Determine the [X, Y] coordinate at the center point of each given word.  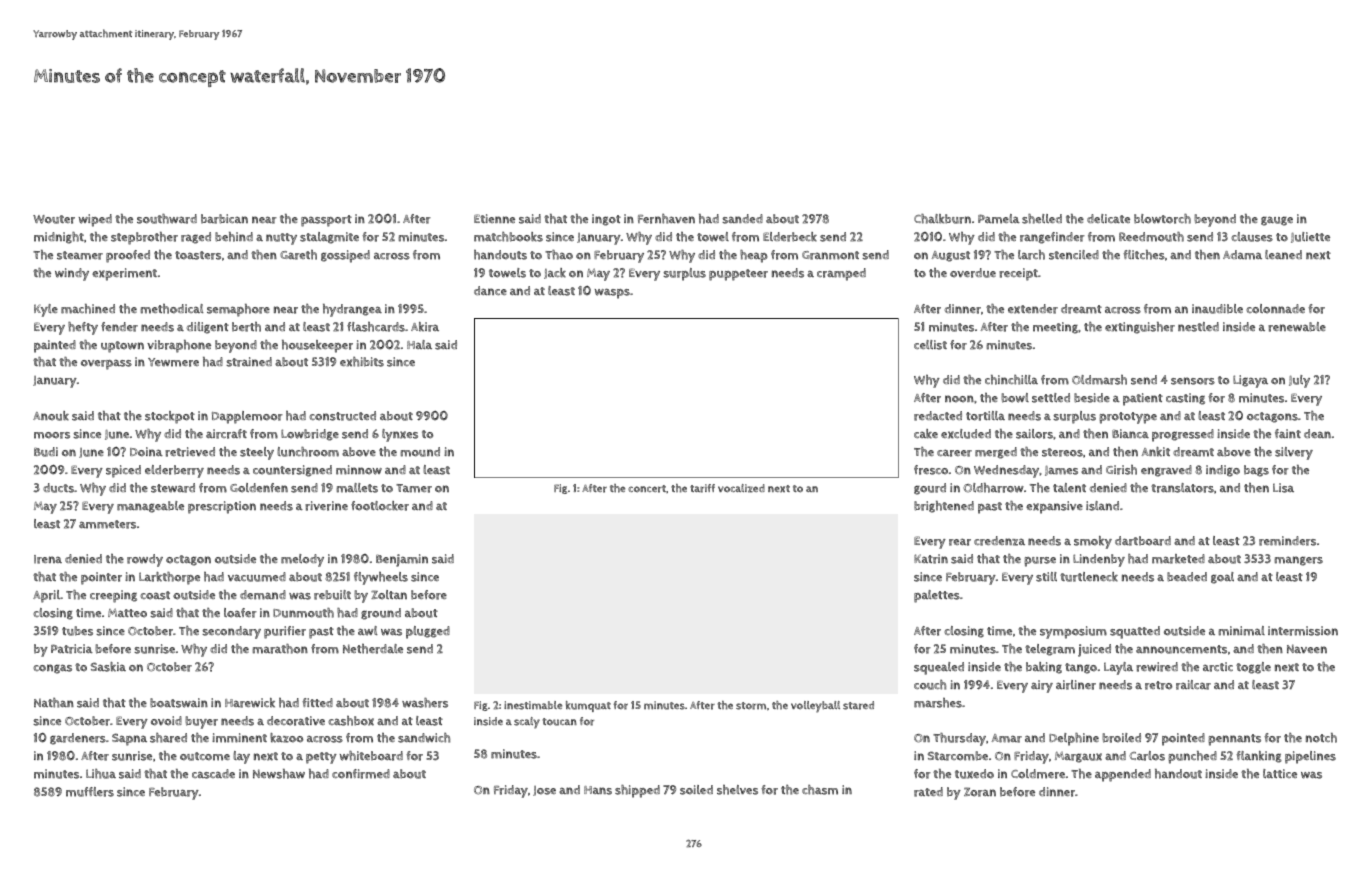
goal [1222, 578]
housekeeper [317, 346]
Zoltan [389, 595]
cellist [930, 345]
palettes [937, 596]
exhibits [362, 362]
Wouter [54, 219]
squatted [1135, 632]
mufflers [90, 792]
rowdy [145, 560]
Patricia [72, 649]
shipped [637, 791]
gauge [1277, 221]
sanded [742, 219]
